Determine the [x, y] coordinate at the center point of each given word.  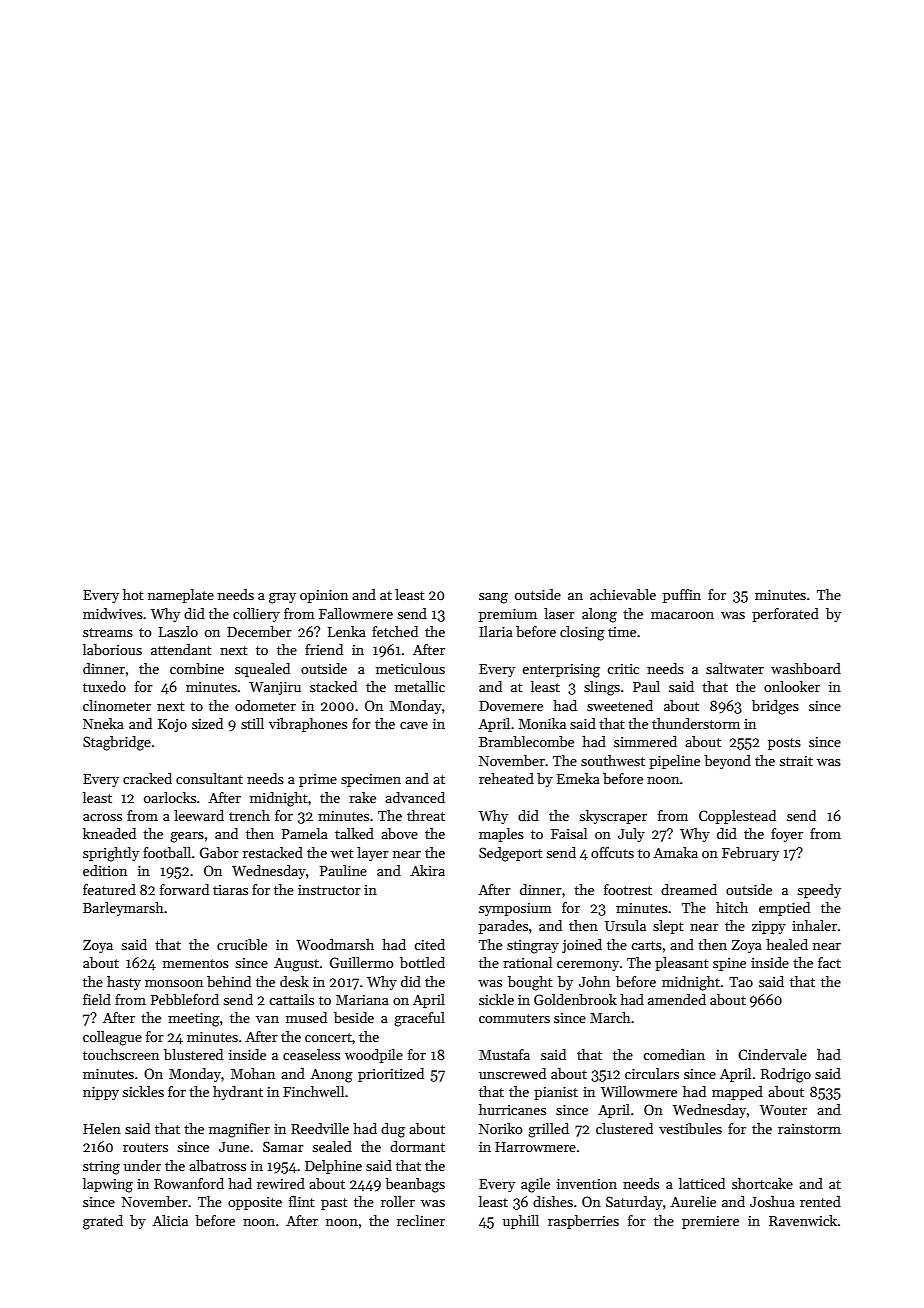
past [334, 1204]
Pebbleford [185, 999]
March [610, 1017]
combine [197, 668]
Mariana [362, 1000]
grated [103, 1222]
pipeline [674, 762]
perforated [785, 615]
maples [501, 835]
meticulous [410, 668]
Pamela [305, 833]
